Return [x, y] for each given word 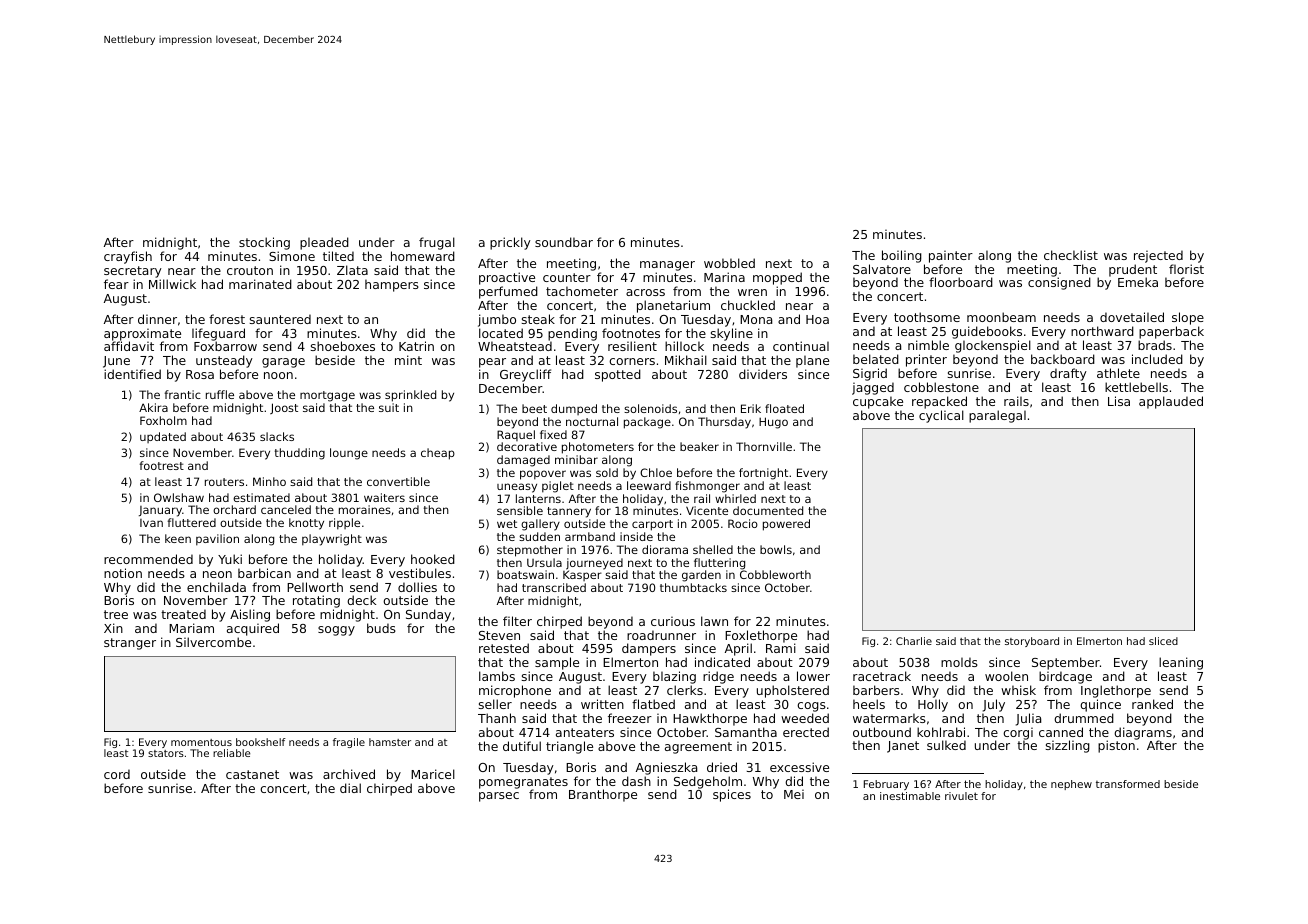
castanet [252, 774]
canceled [286, 509]
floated [784, 408]
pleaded [324, 243]
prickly [510, 243]
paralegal [997, 416]
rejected [1158, 256]
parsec [499, 797]
